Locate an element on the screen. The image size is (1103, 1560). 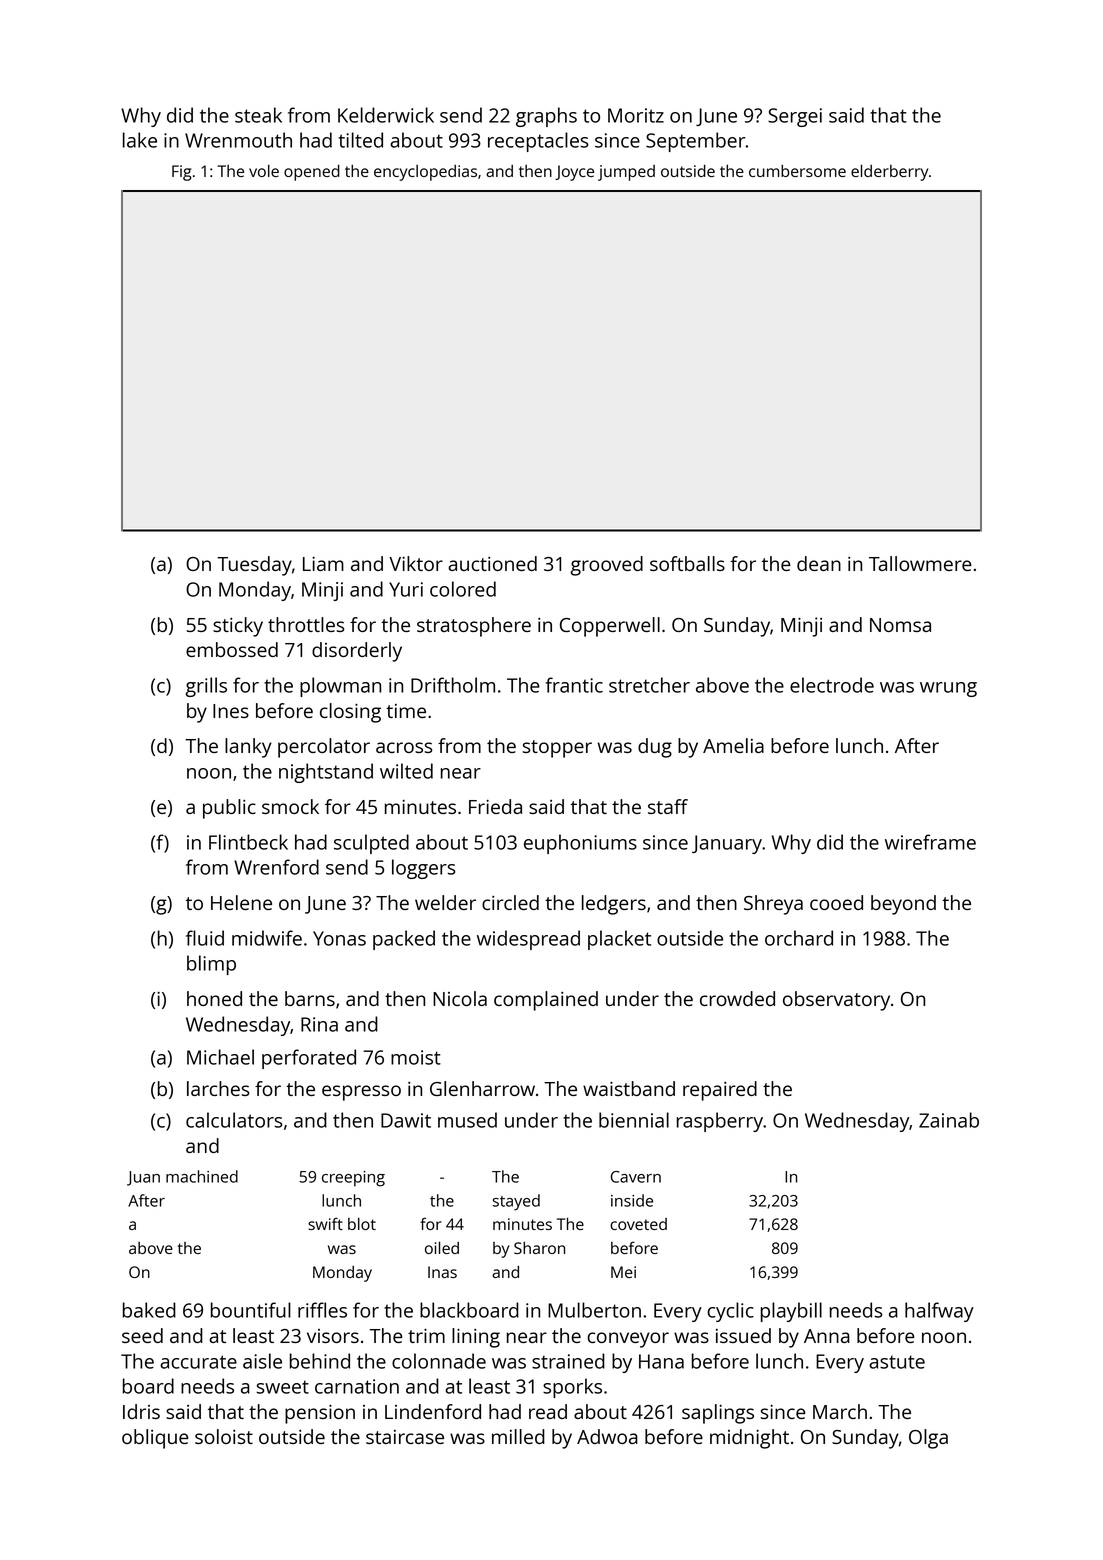
Moritz is located at coordinates (636, 115).
